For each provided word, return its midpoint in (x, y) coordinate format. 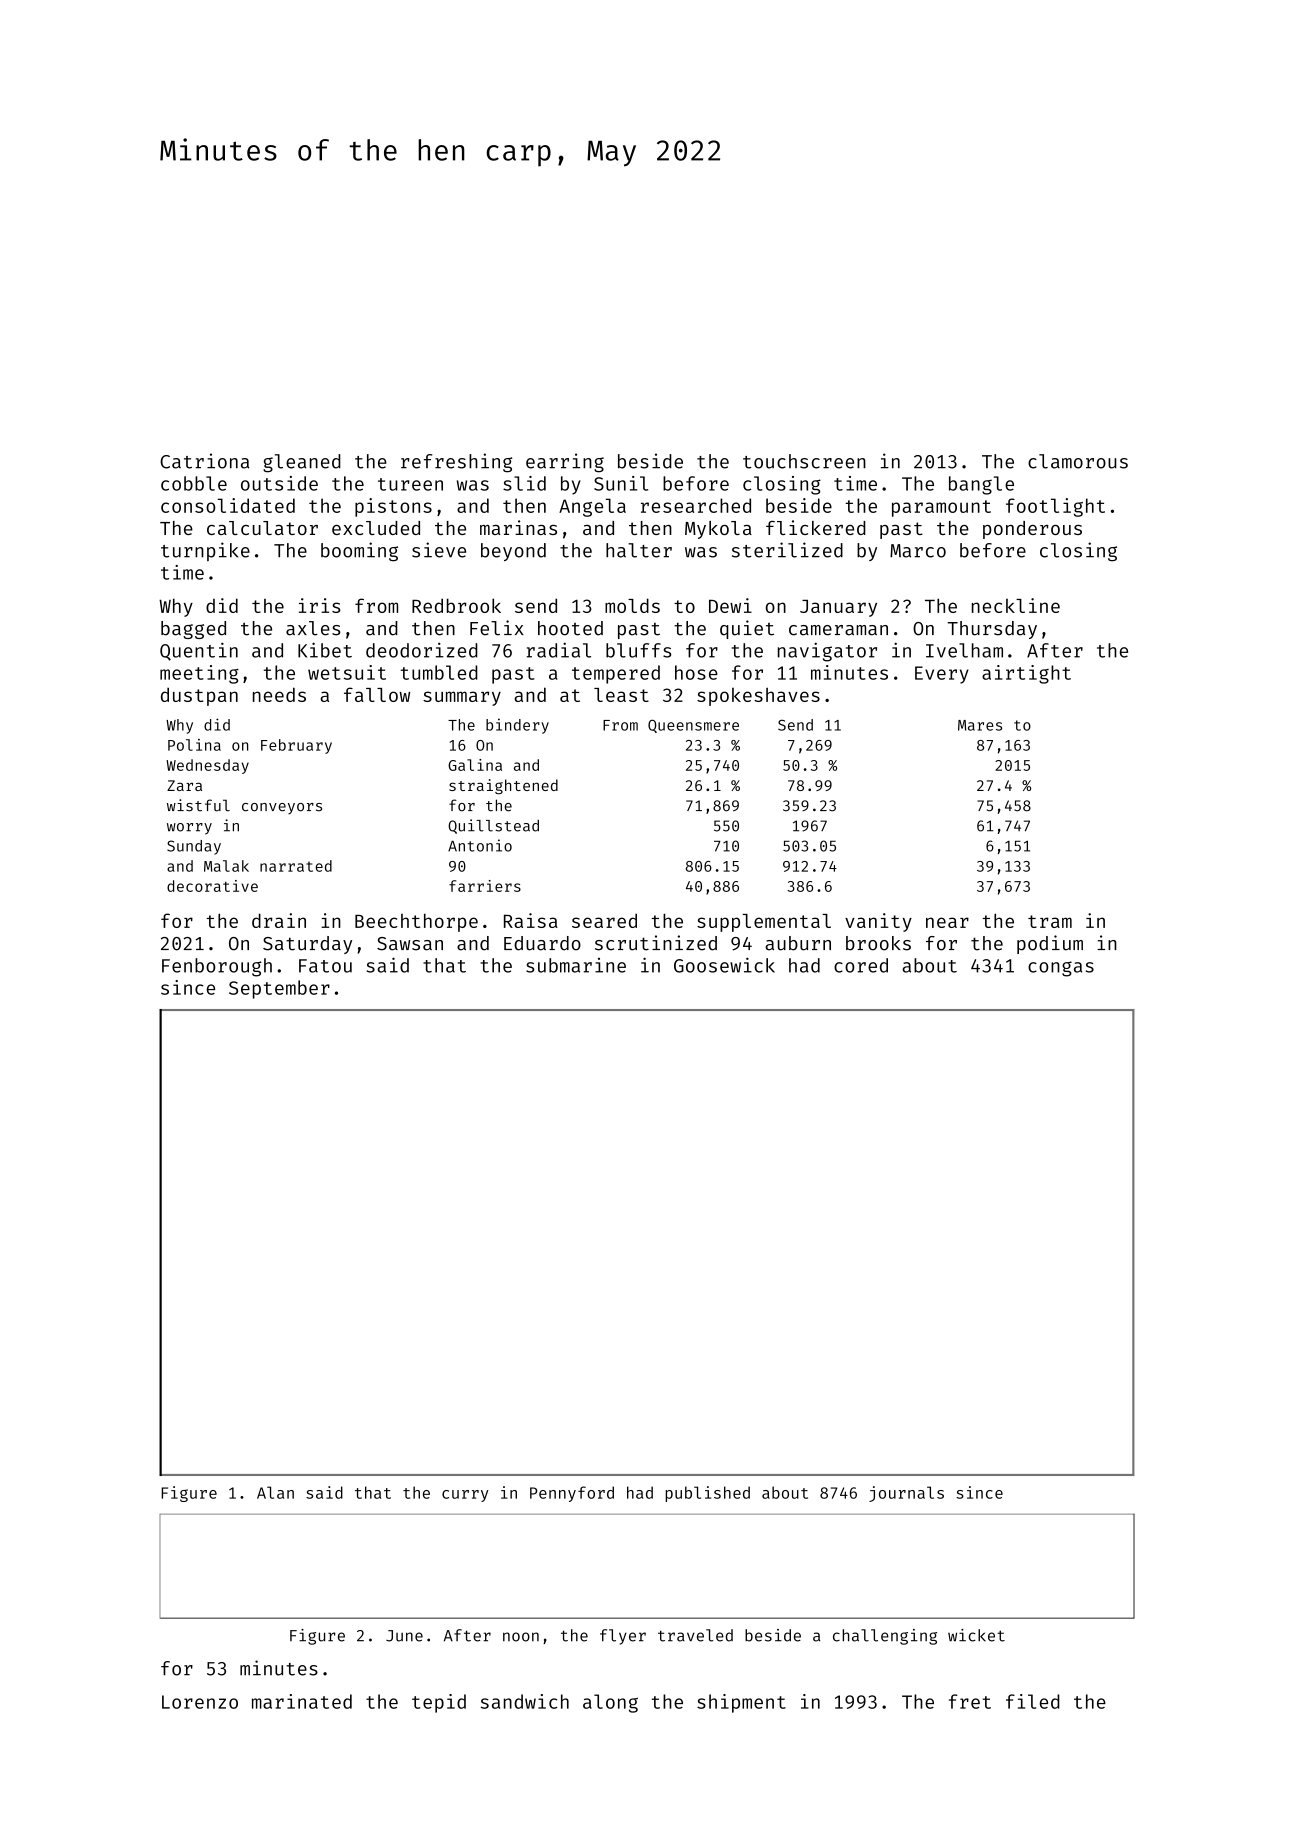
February (296, 746)
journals (906, 1494)
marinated (302, 1701)
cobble (194, 483)
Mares (980, 725)
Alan (275, 1492)
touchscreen (804, 461)
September (279, 989)
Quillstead (493, 826)
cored (861, 965)
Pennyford (572, 1494)
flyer (623, 1637)
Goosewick (724, 965)
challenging (885, 1637)
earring (565, 463)
